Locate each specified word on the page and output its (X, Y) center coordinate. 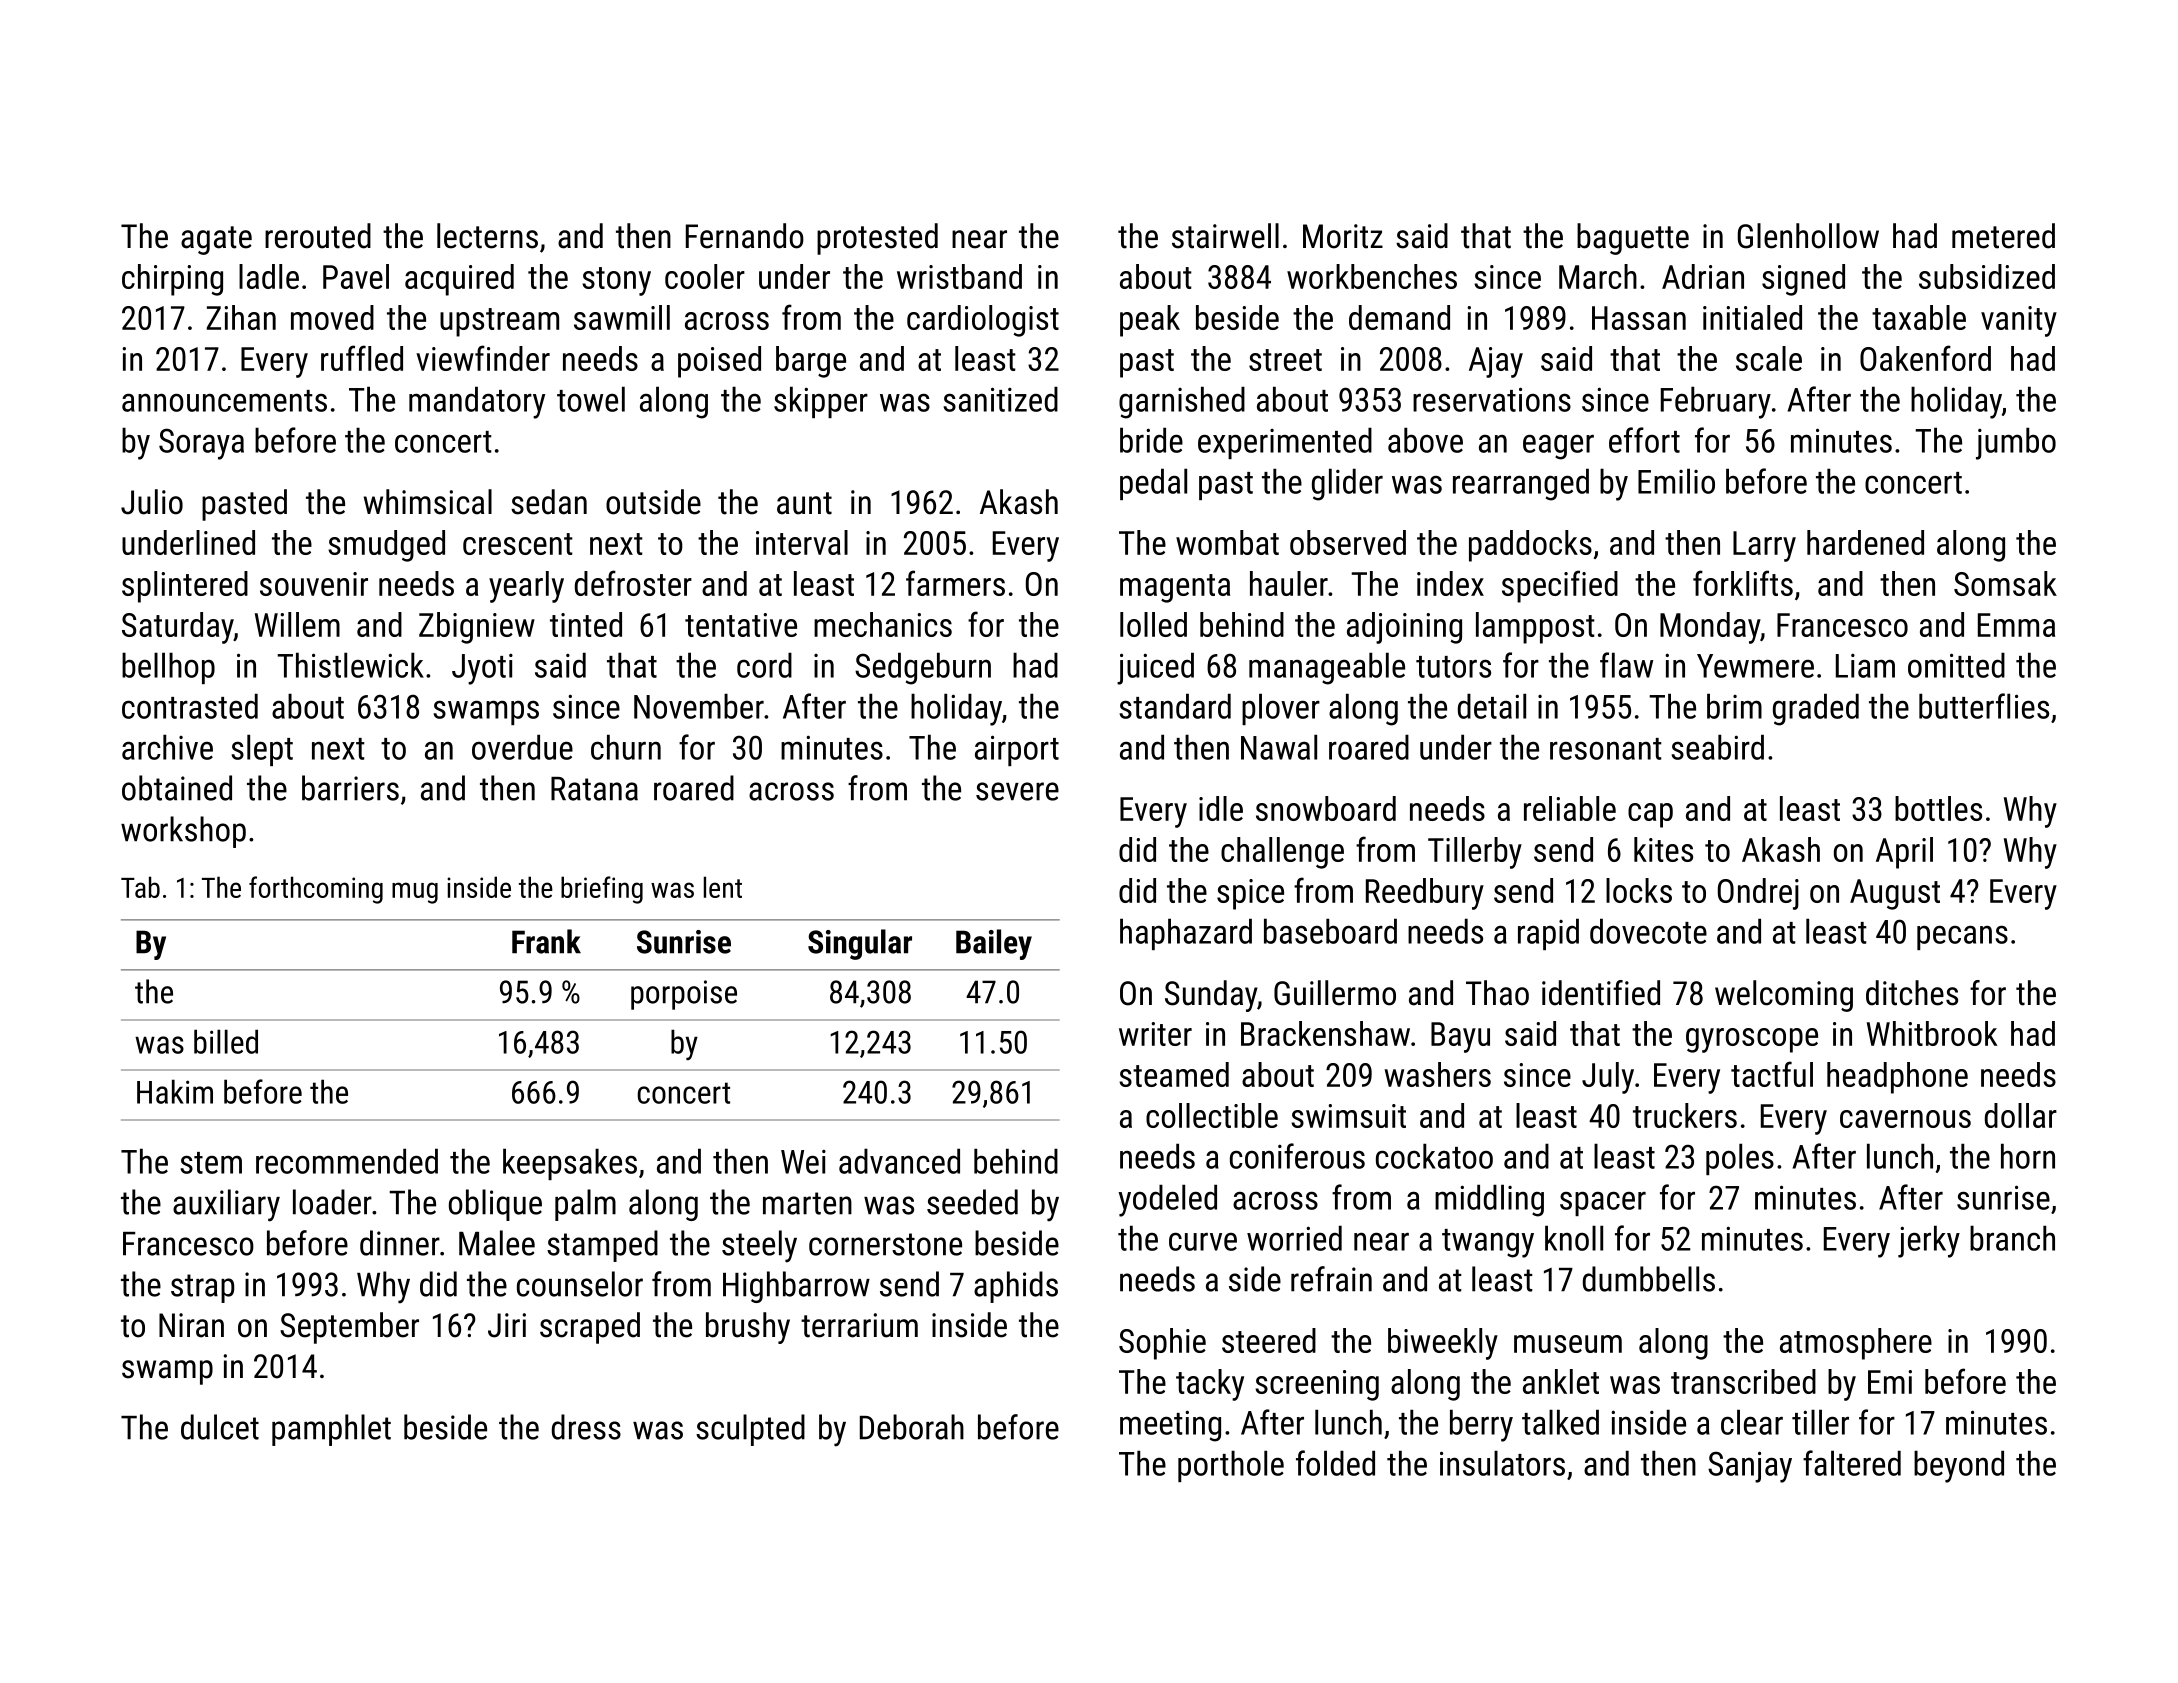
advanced (899, 1161)
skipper (821, 402)
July (1608, 1078)
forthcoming (316, 890)
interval (802, 542)
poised (719, 362)
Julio (152, 502)
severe (1017, 791)
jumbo (2016, 443)
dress (586, 1427)
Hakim (175, 1091)
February (1716, 402)
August (1895, 894)
